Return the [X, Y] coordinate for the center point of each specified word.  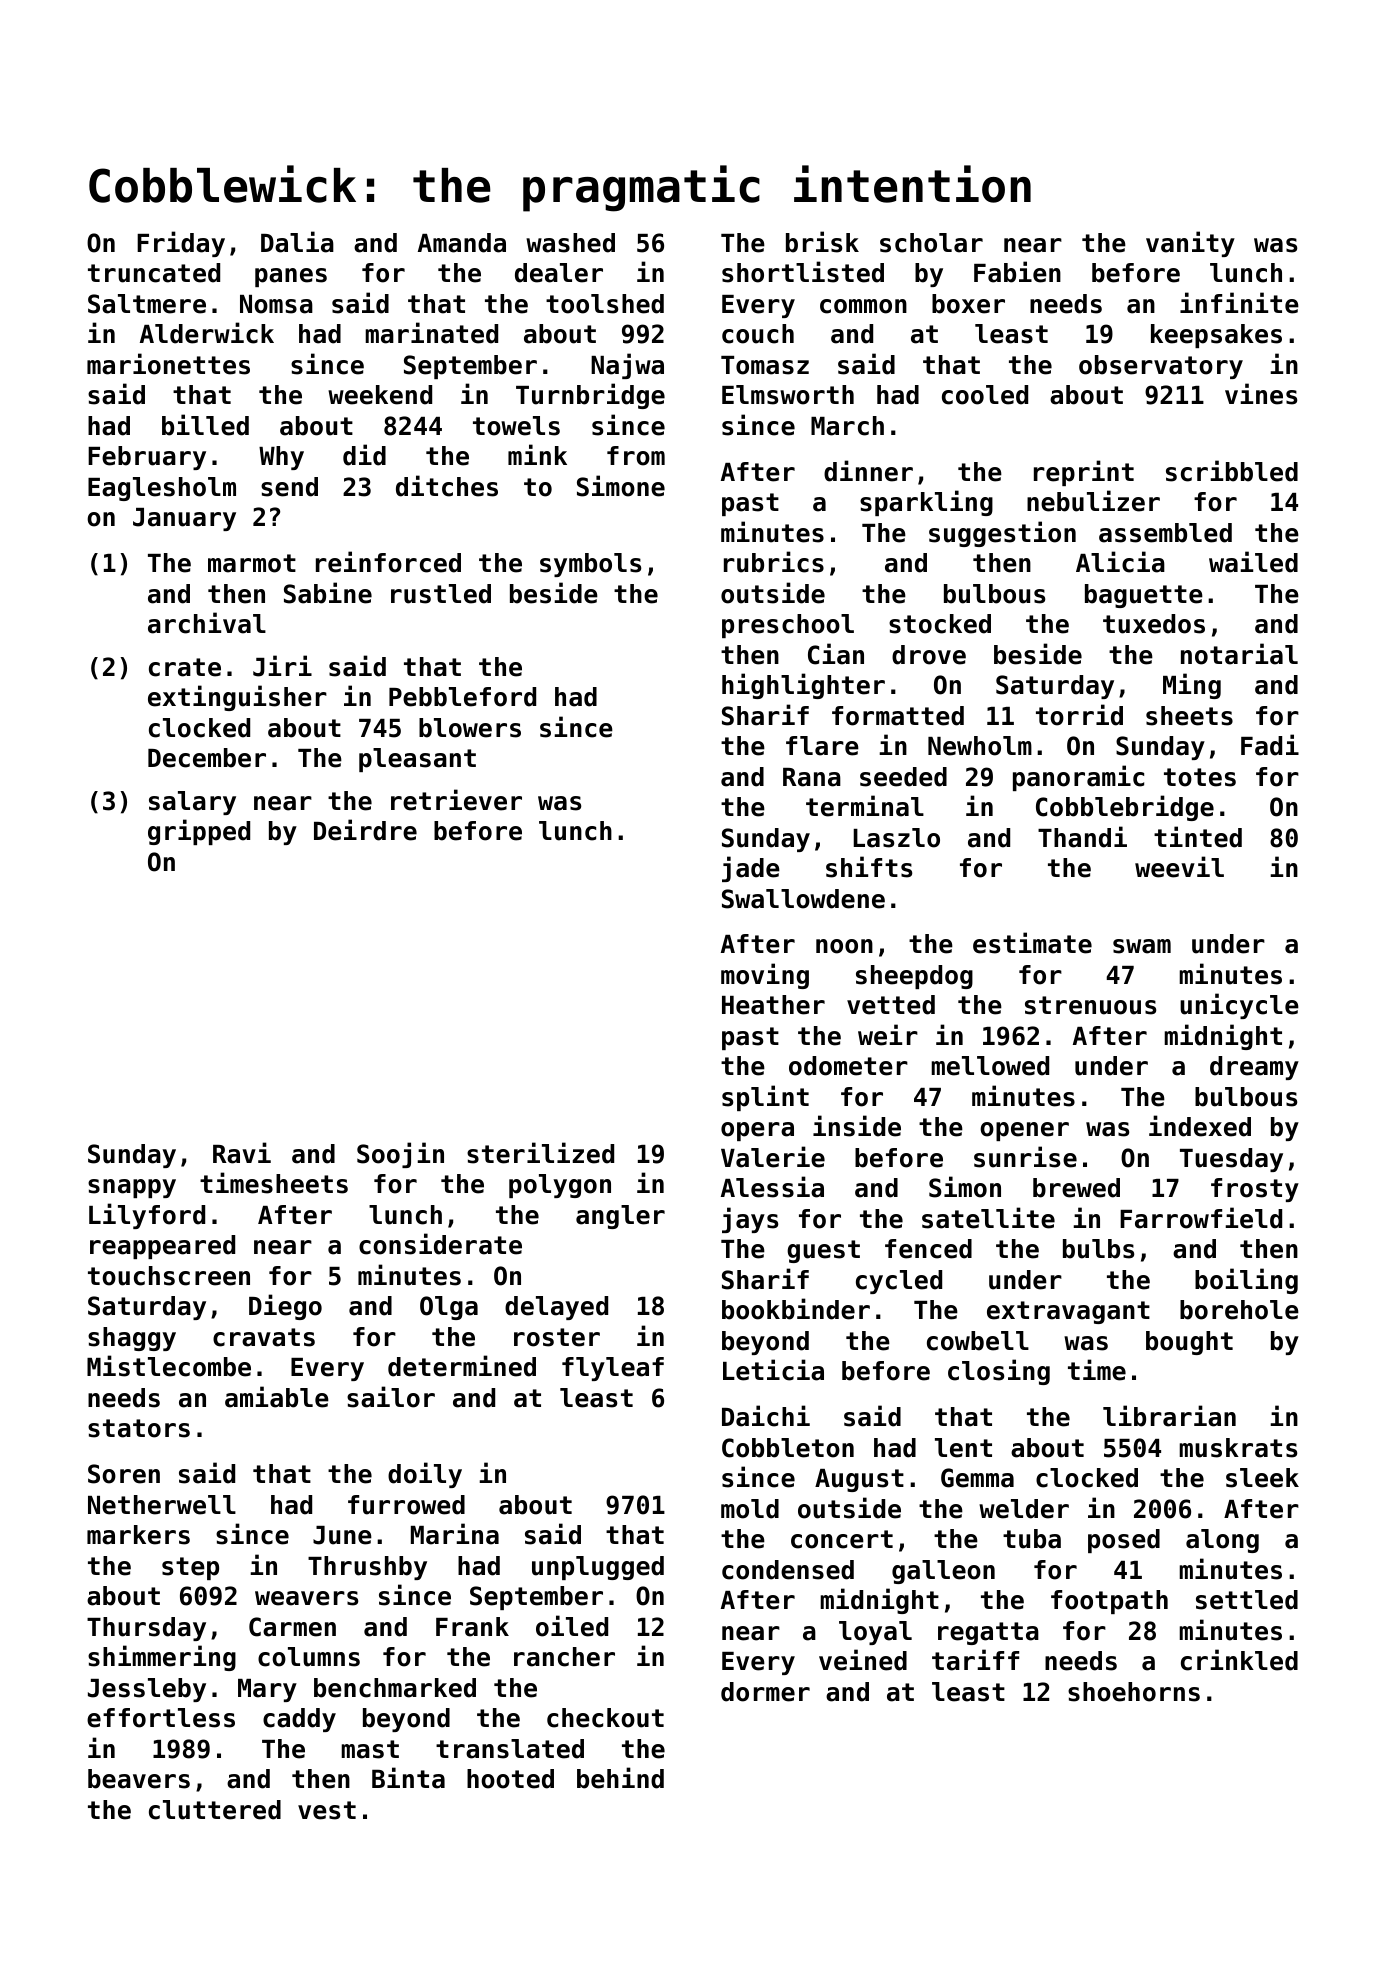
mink [537, 454]
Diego [285, 1307]
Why [281, 458]
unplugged [598, 1568]
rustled [441, 594]
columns [309, 1657]
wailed [1253, 562]
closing [999, 1372]
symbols [590, 565]
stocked [940, 624]
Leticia [773, 1370]
